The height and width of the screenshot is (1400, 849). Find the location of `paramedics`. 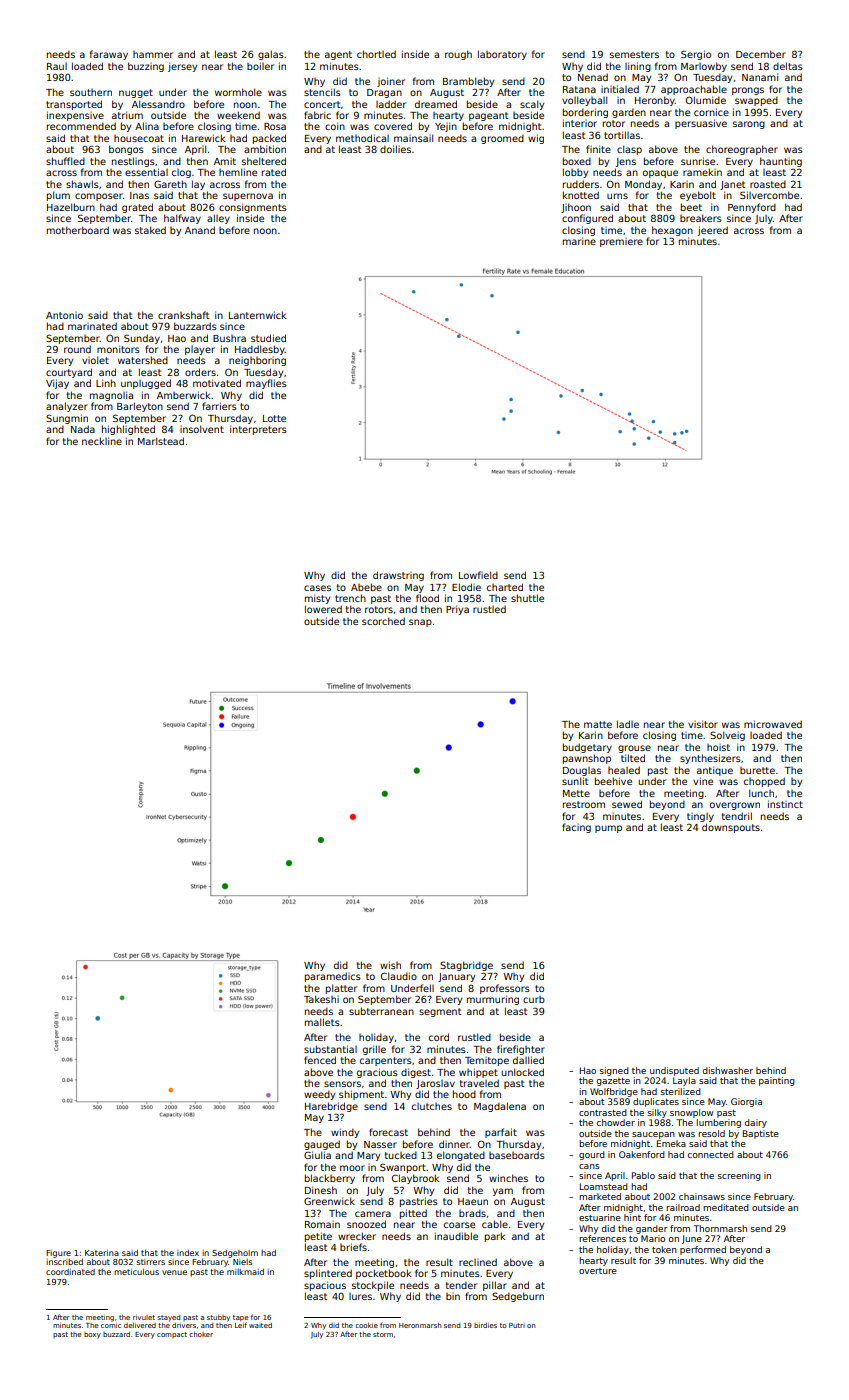

paramedics is located at coordinates (333, 977).
